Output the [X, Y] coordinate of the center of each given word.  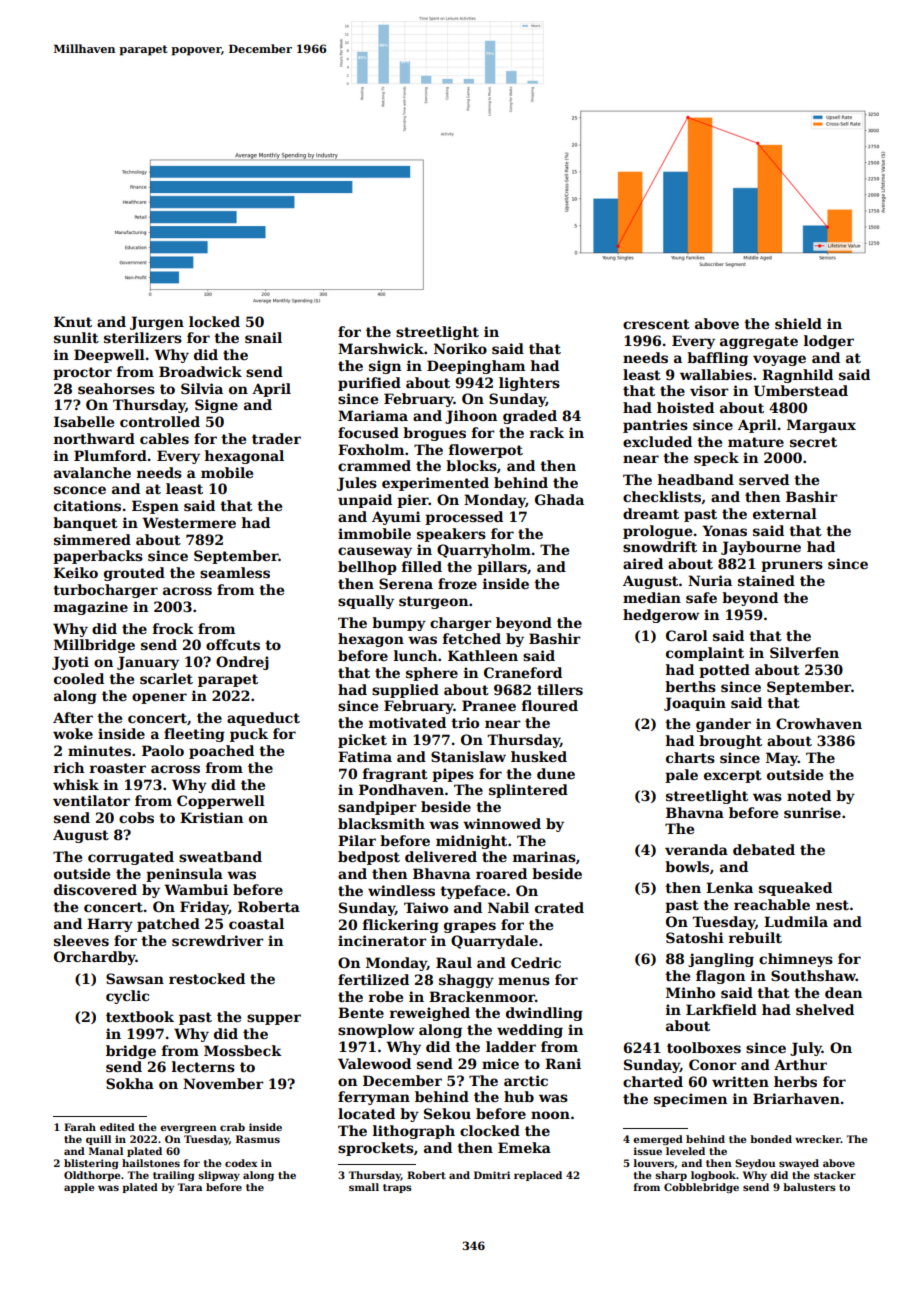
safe [701, 597]
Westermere [189, 522]
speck [716, 459]
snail [263, 337]
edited [117, 1127]
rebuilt [755, 937]
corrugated [131, 858]
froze [457, 583]
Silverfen [804, 652]
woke [73, 733]
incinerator [382, 940]
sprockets [376, 1149]
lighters [529, 384]
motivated [407, 722]
